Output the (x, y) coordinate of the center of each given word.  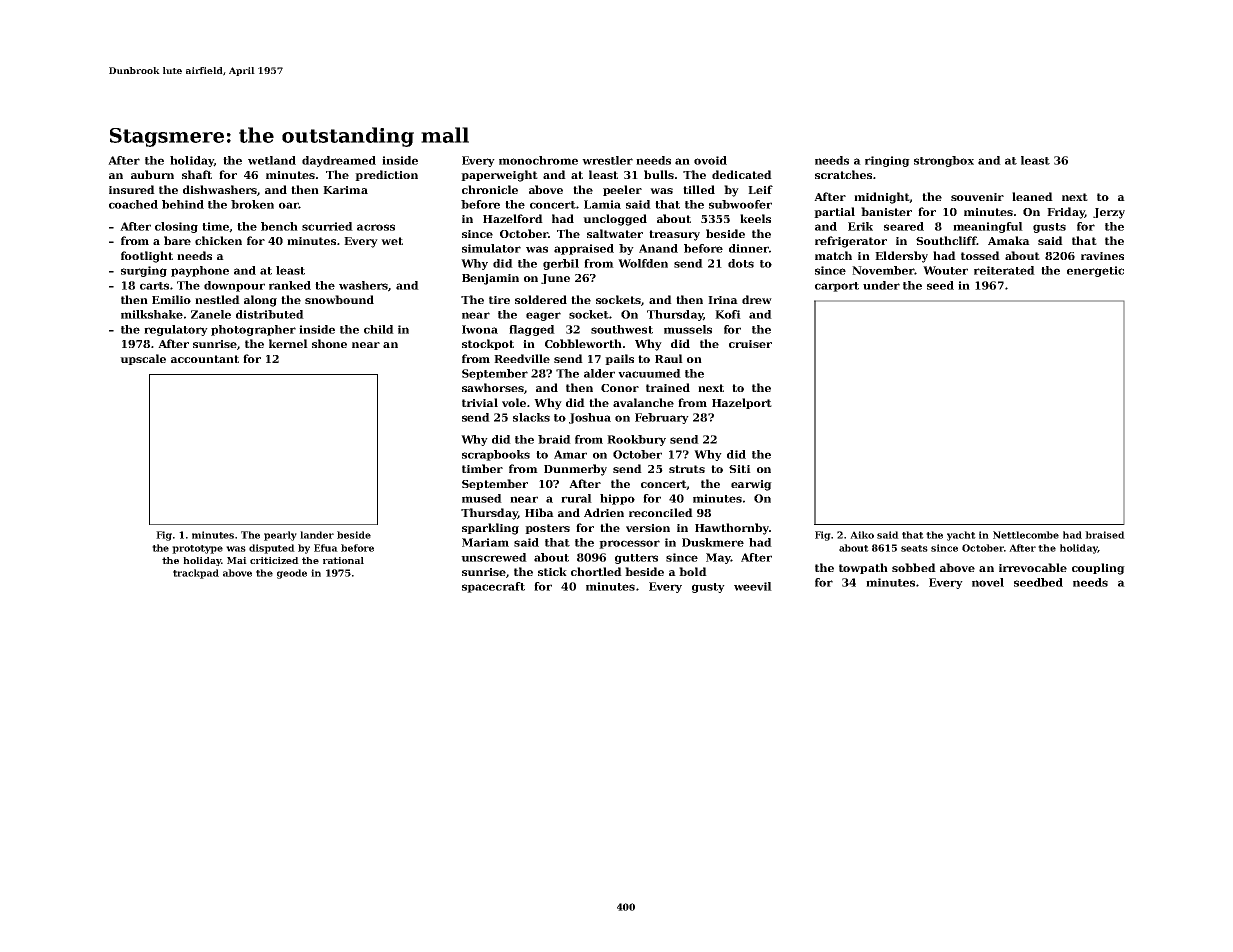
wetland (272, 160)
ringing (887, 161)
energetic (1095, 271)
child (379, 329)
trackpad (196, 574)
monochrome (538, 160)
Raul (669, 358)
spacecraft (493, 587)
